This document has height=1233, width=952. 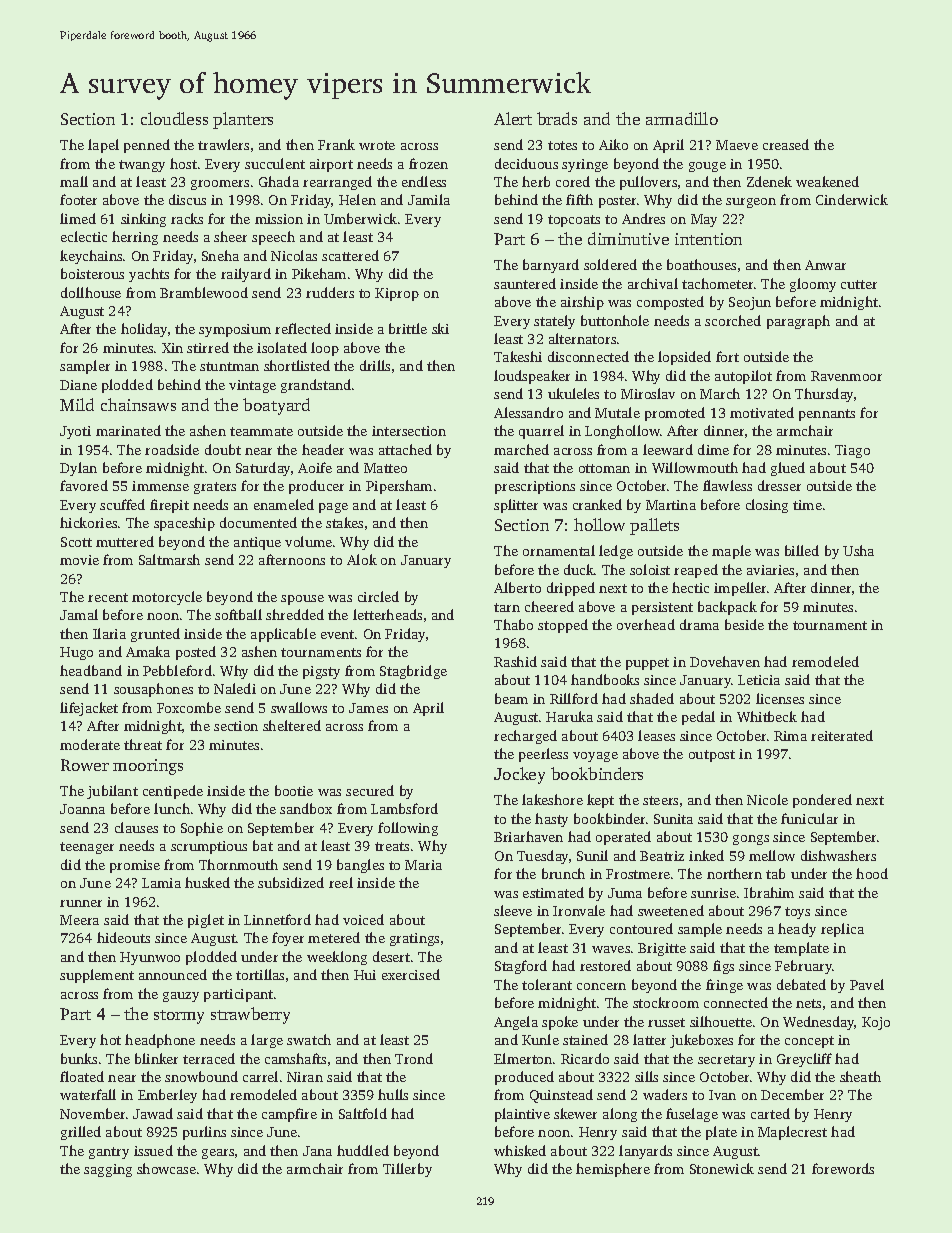 What do you see at coordinates (786, 144) in the document?
I see `creased` at bounding box center [786, 144].
